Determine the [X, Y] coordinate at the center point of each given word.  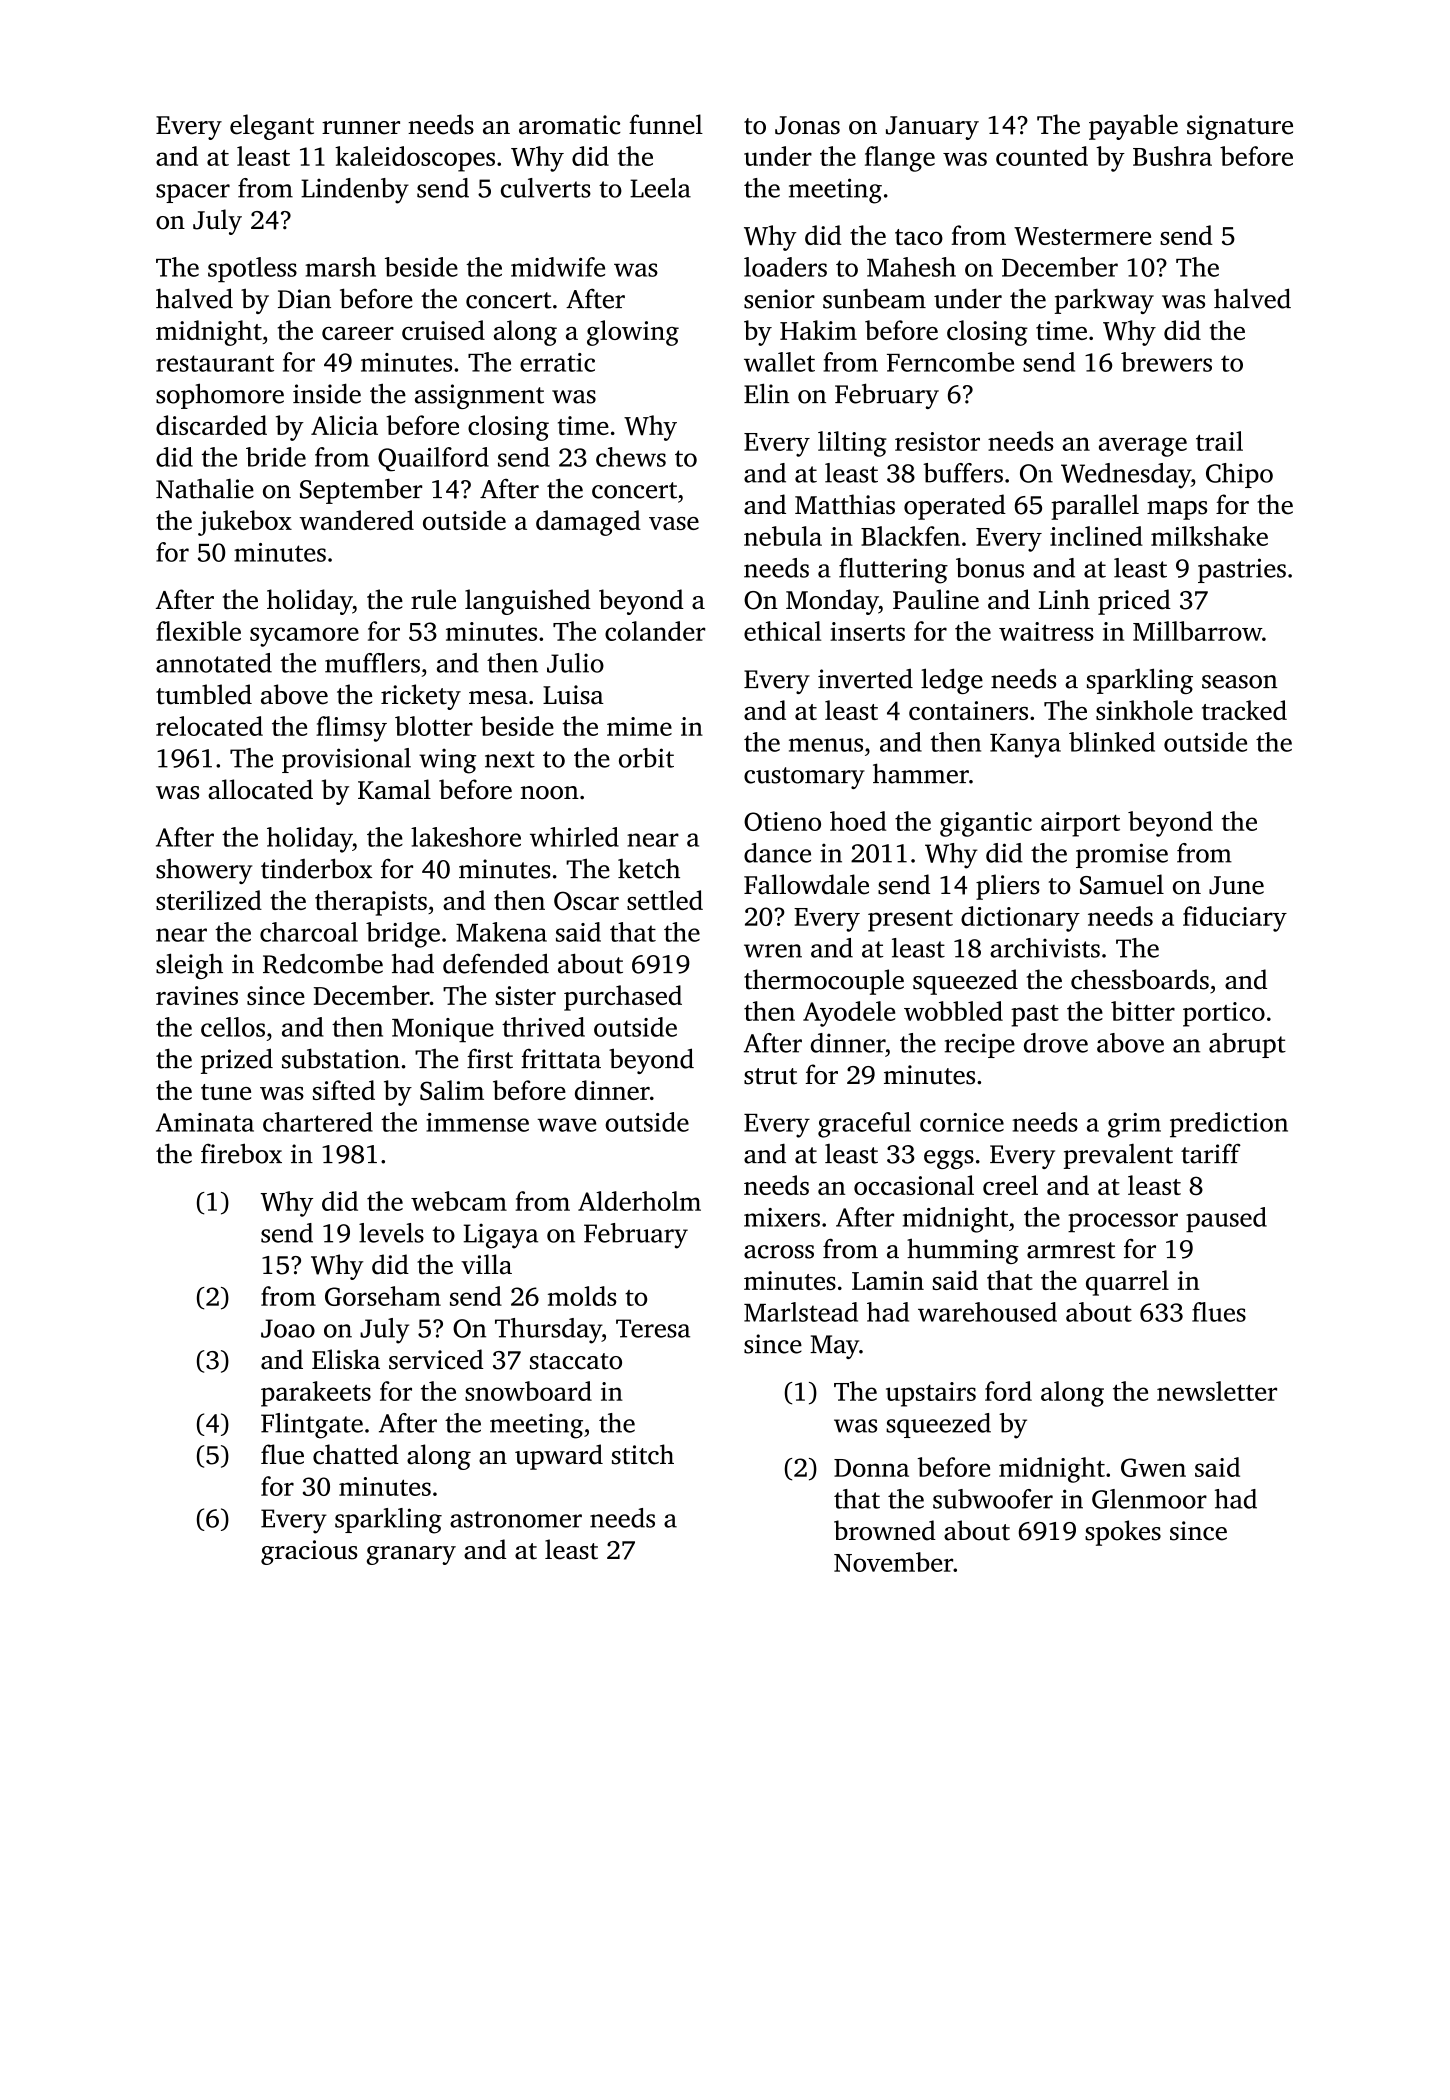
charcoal [309, 932]
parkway [1104, 301]
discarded [211, 425]
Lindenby [355, 191]
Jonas [807, 125]
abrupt [1247, 1045]
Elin [766, 393]
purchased [623, 998]
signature [1240, 127]
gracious [309, 1552]
